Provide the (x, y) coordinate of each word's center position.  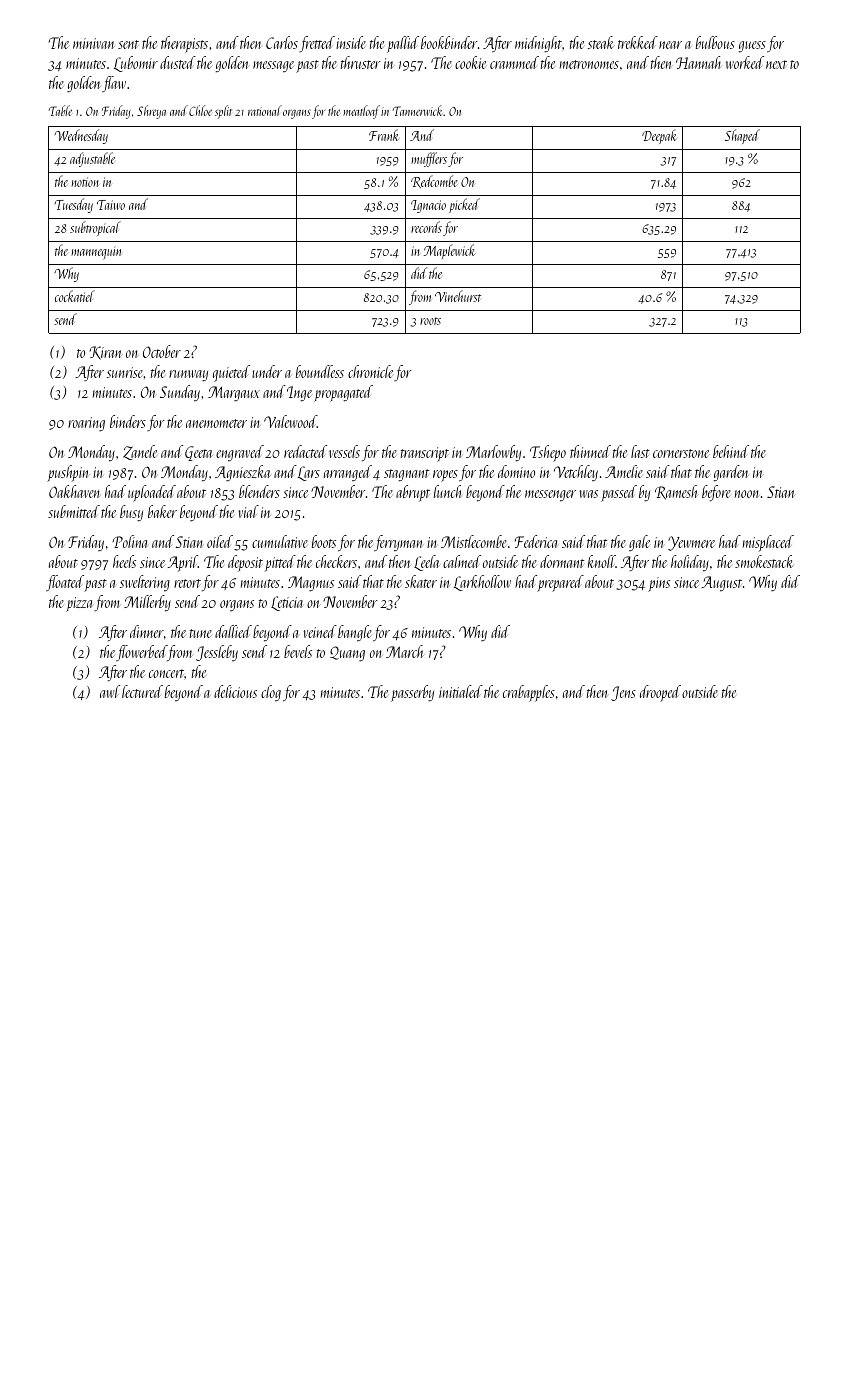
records (426, 227)
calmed (462, 561)
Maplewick (450, 251)
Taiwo (111, 205)
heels (124, 561)
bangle (355, 633)
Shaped (742, 136)
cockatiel (75, 296)
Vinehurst (458, 296)
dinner (147, 631)
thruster (361, 62)
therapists (184, 44)
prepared (560, 583)
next (776, 64)
